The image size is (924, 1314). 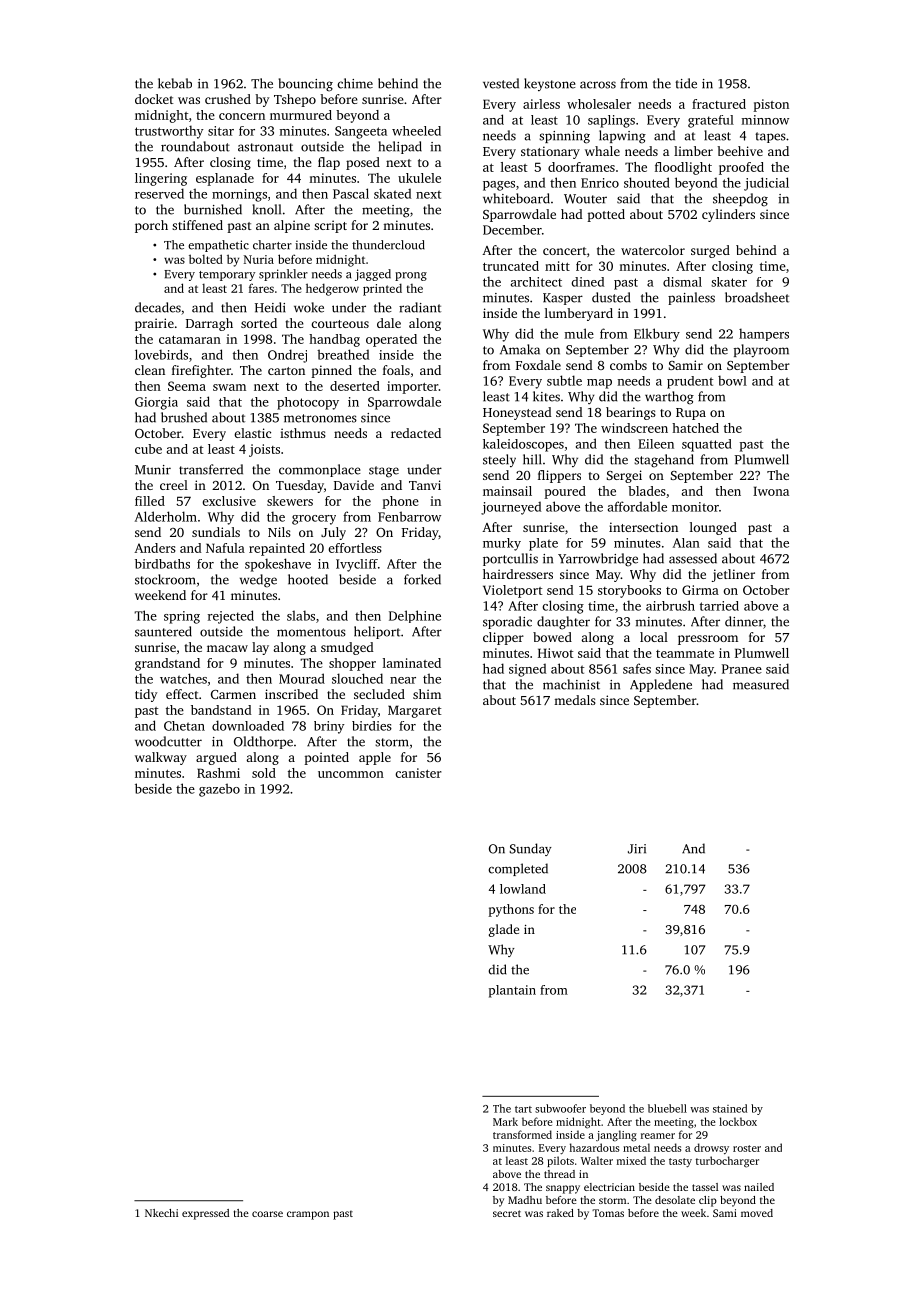 What do you see at coordinates (355, 83) in the page?
I see `chime` at bounding box center [355, 83].
